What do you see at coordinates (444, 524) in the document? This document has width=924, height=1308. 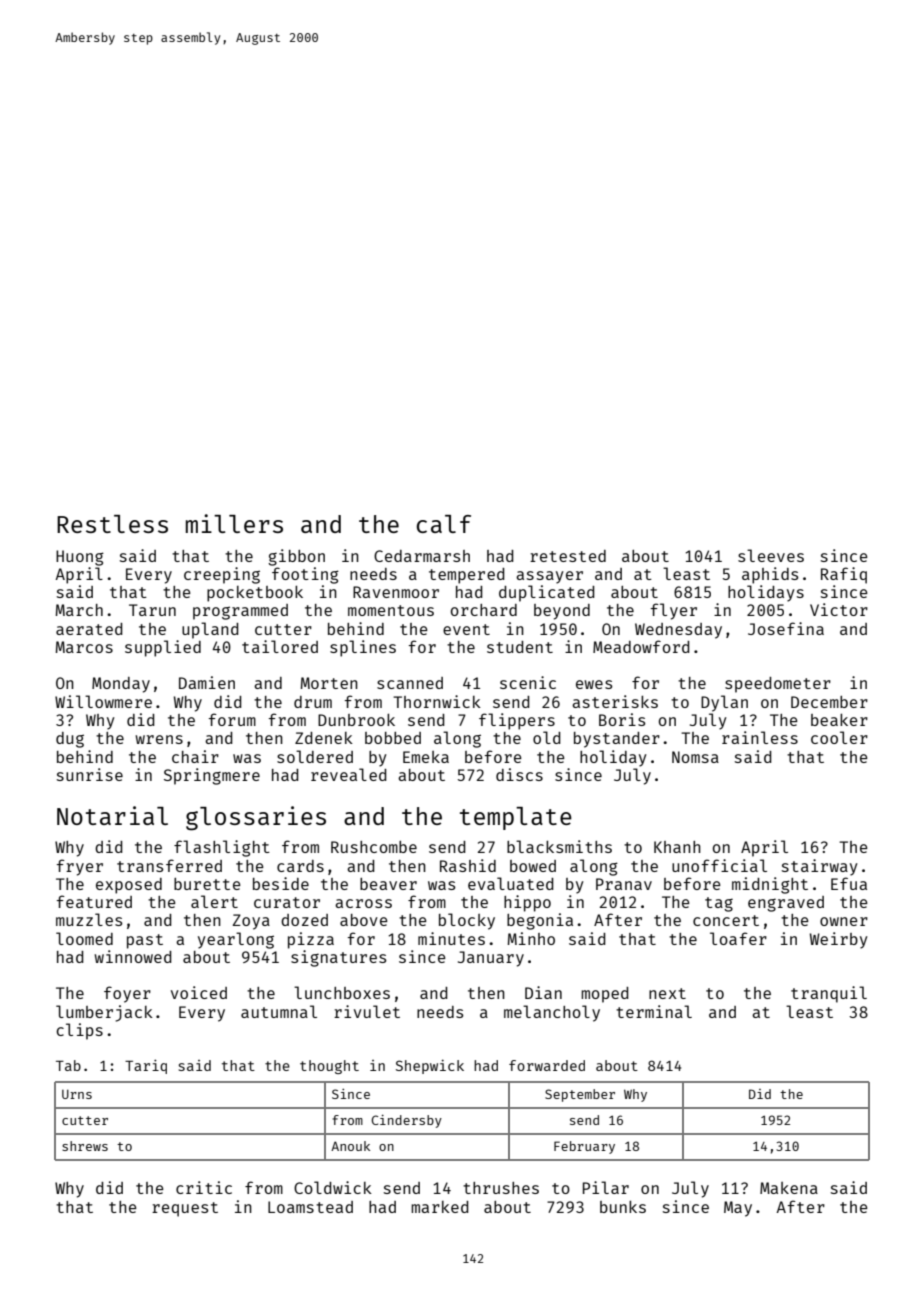 I see `calf` at bounding box center [444, 524].
